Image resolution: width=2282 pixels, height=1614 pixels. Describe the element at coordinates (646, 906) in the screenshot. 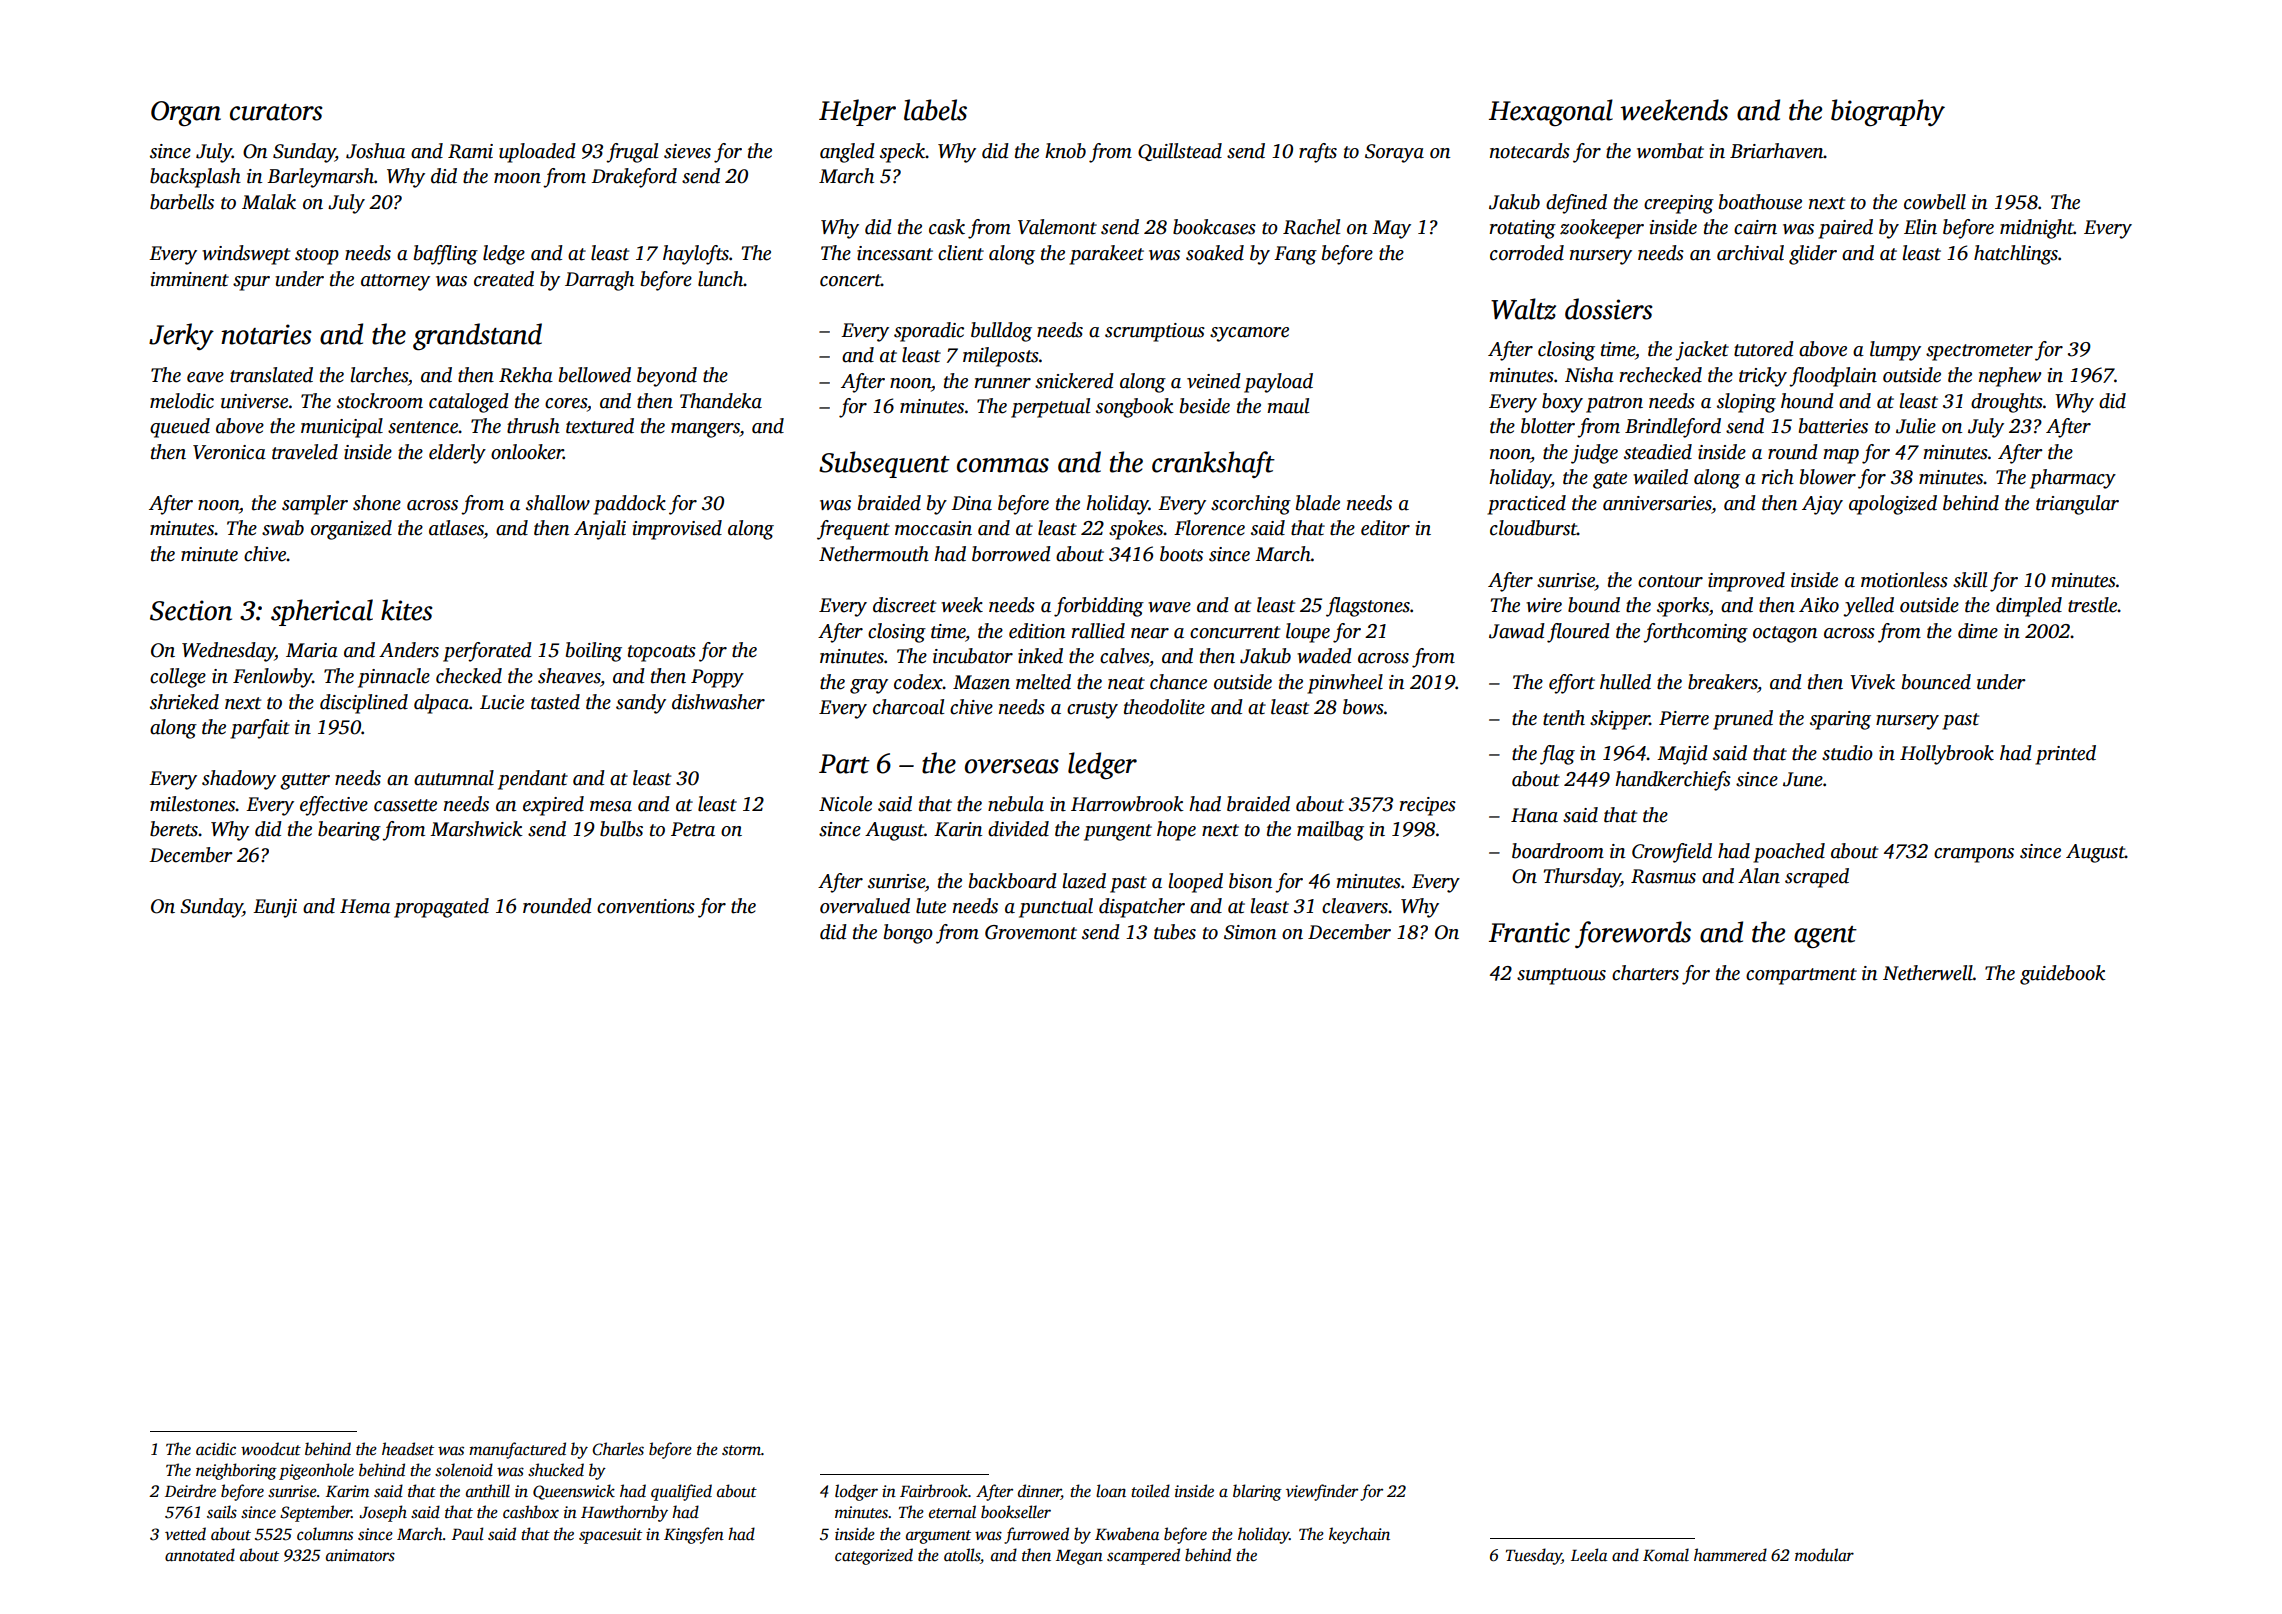

I see `conventions` at that location.
